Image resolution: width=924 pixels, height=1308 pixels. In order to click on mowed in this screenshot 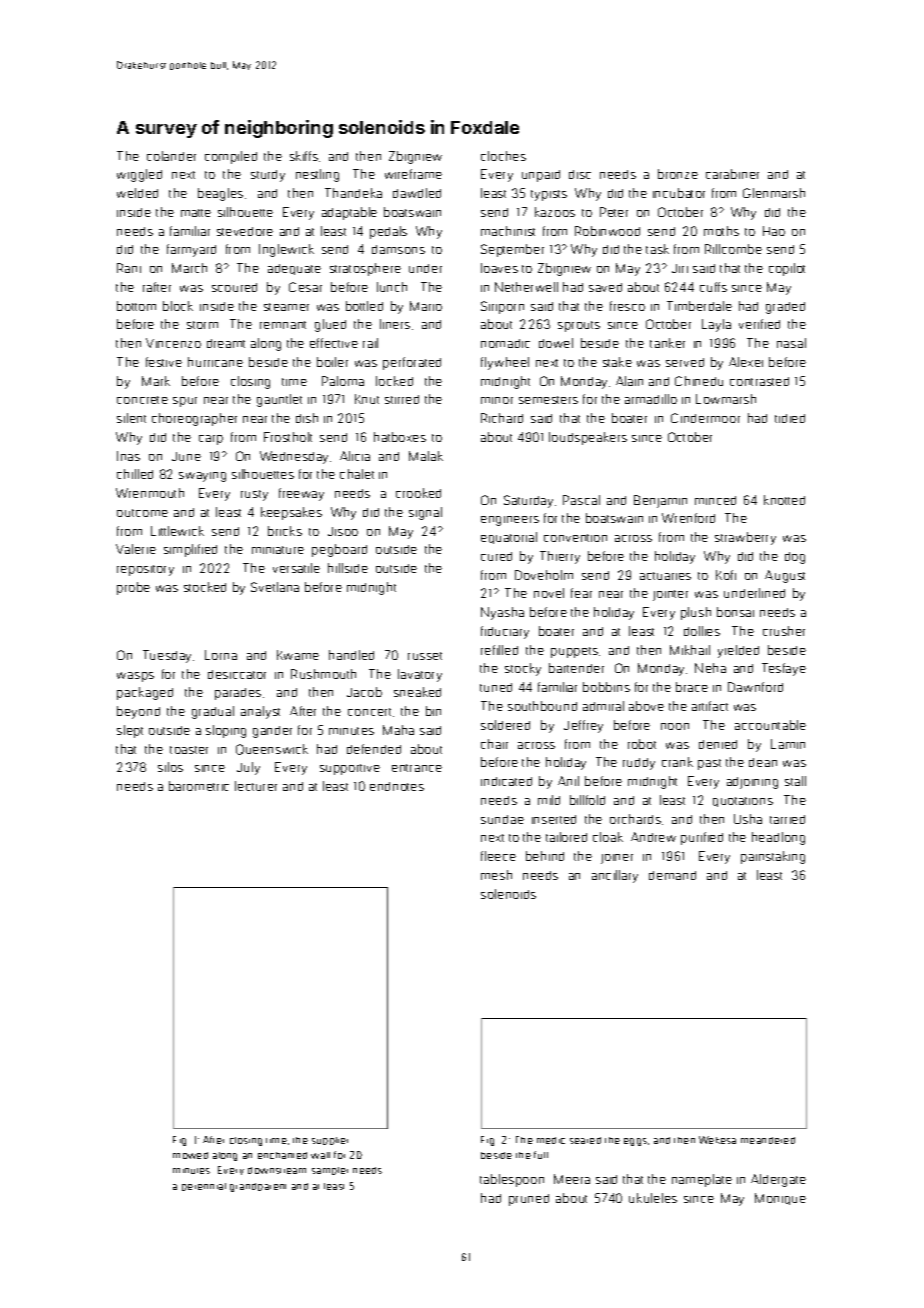, I will do `click(190, 1155)`.
